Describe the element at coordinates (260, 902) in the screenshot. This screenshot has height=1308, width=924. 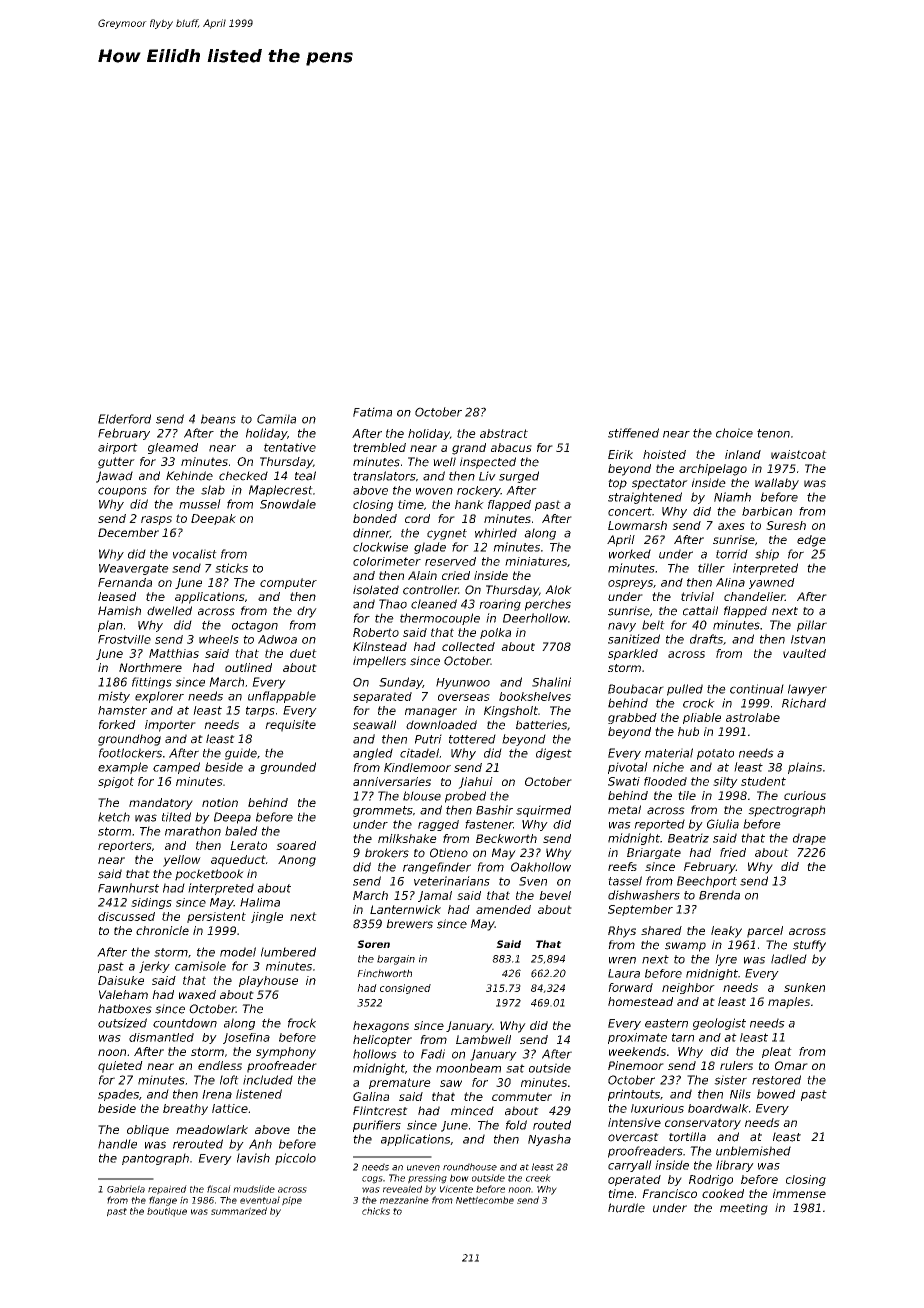
I see `Halima` at that location.
